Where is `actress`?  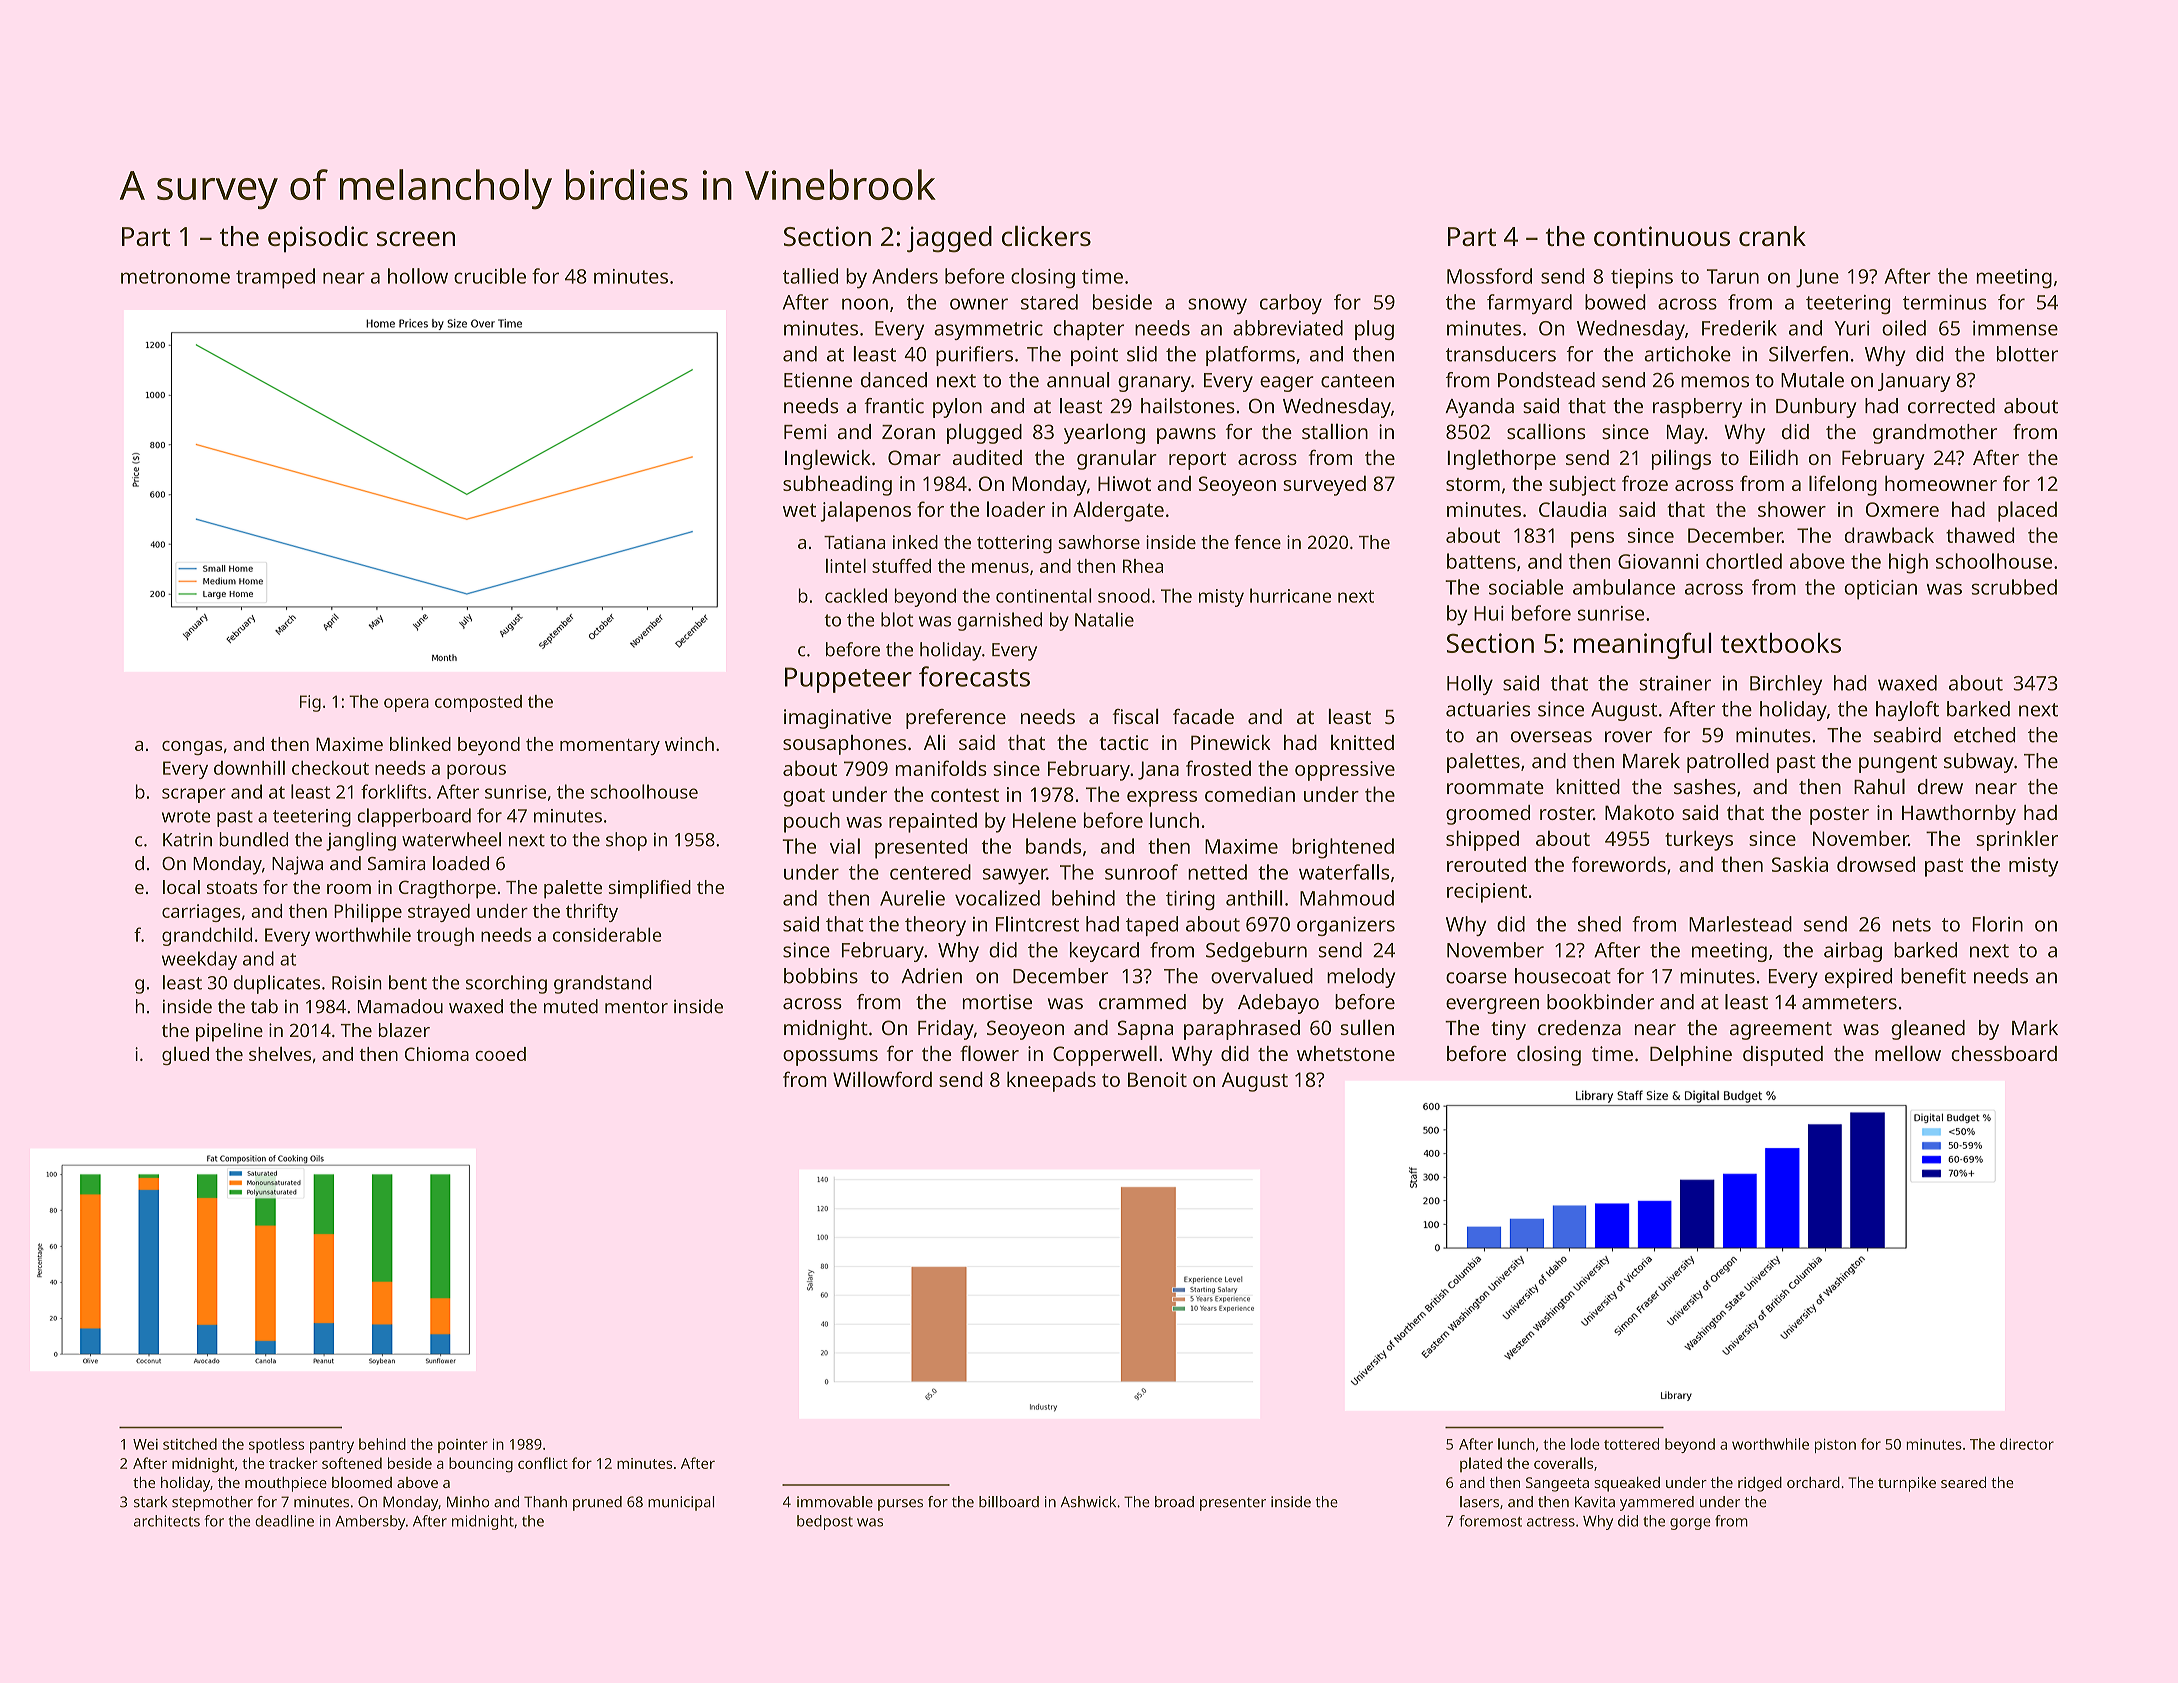 actress is located at coordinates (1551, 1522).
